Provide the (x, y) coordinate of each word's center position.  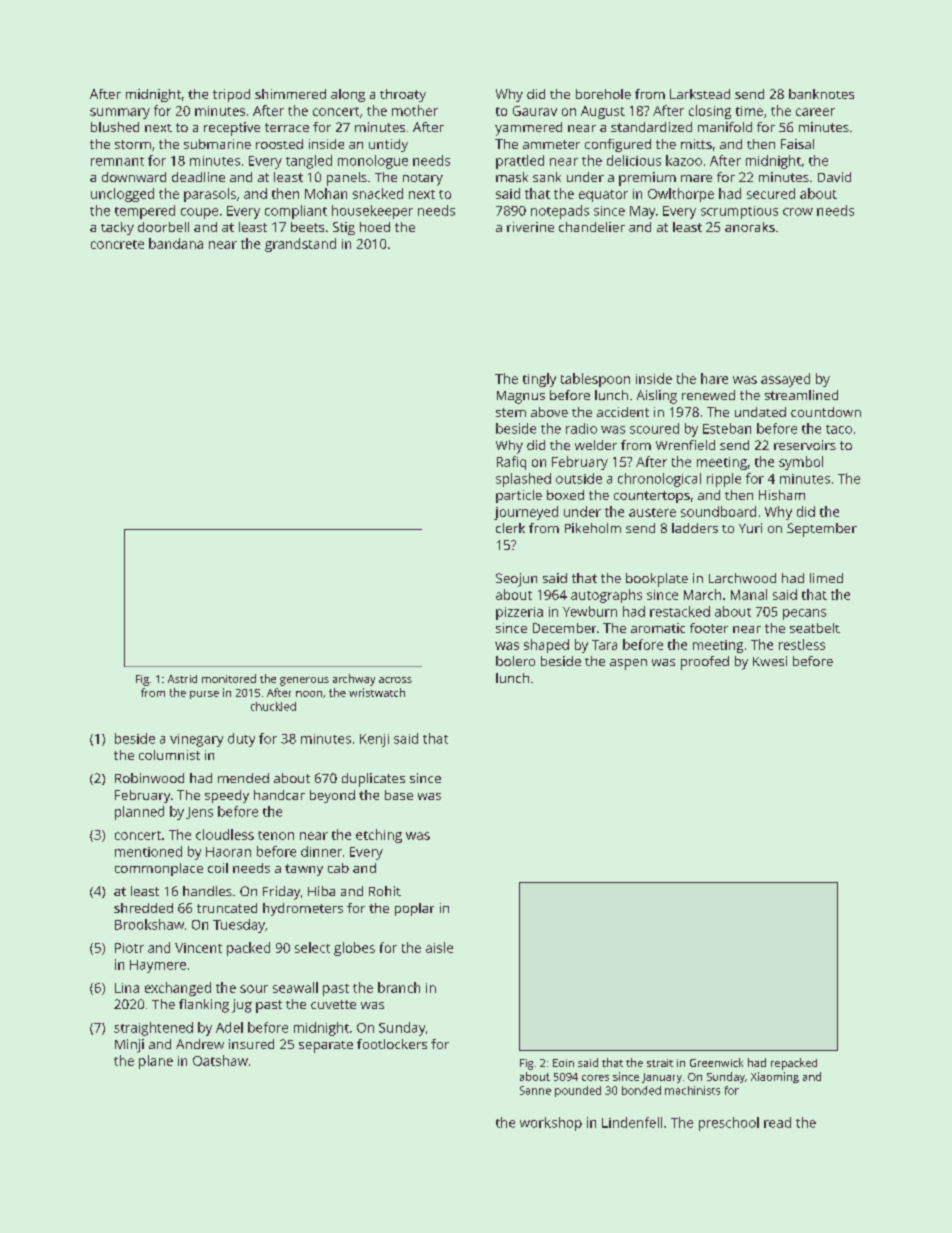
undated (760, 412)
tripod (231, 95)
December (564, 628)
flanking (204, 1006)
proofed (705, 663)
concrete (117, 244)
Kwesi (770, 661)
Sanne (535, 1090)
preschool (729, 1124)
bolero (515, 661)
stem (511, 412)
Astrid (182, 679)
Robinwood (149, 778)
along (348, 95)
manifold (725, 127)
